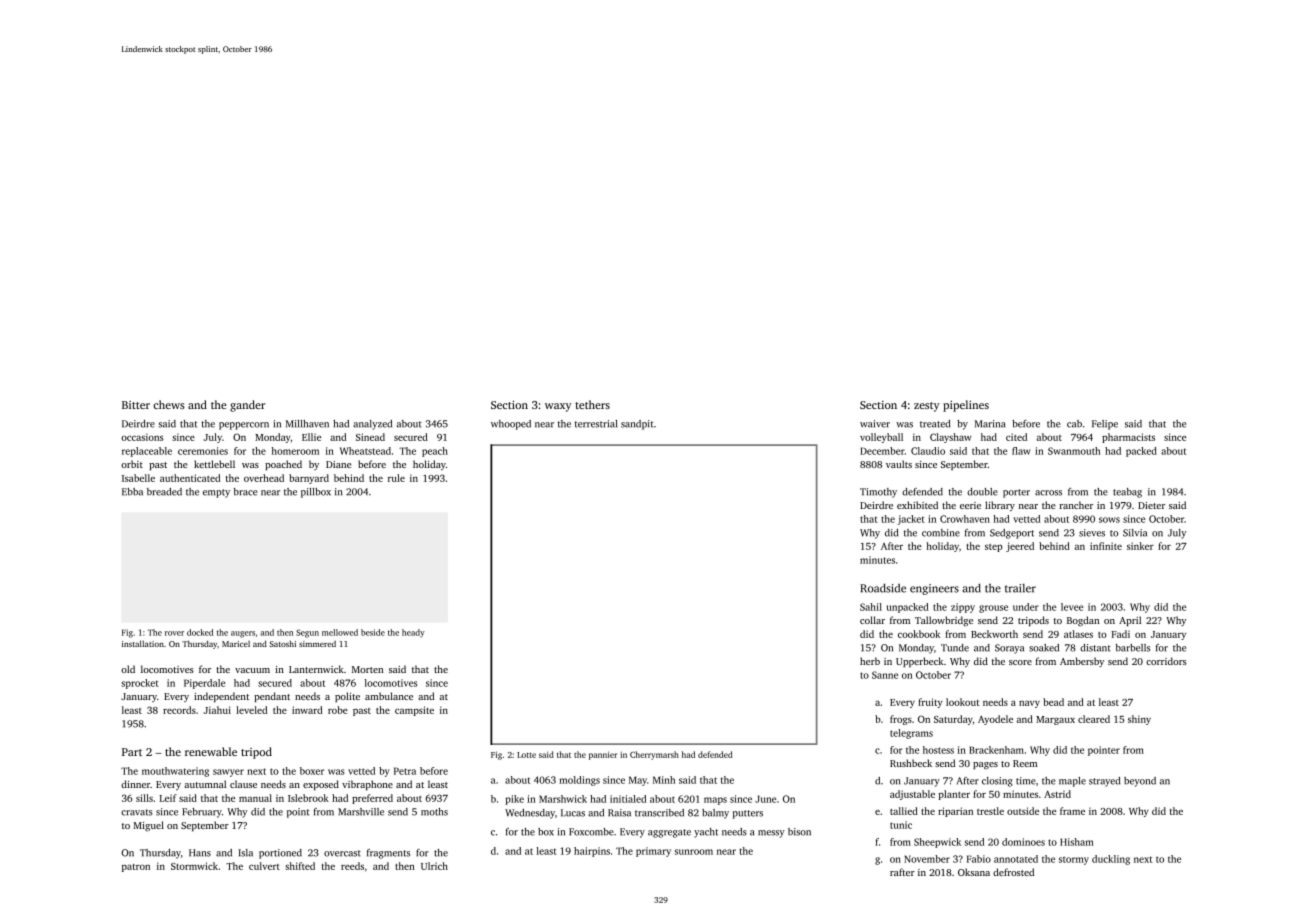 The height and width of the document is (924, 1308). I want to click on Bitter, so click(136, 405).
